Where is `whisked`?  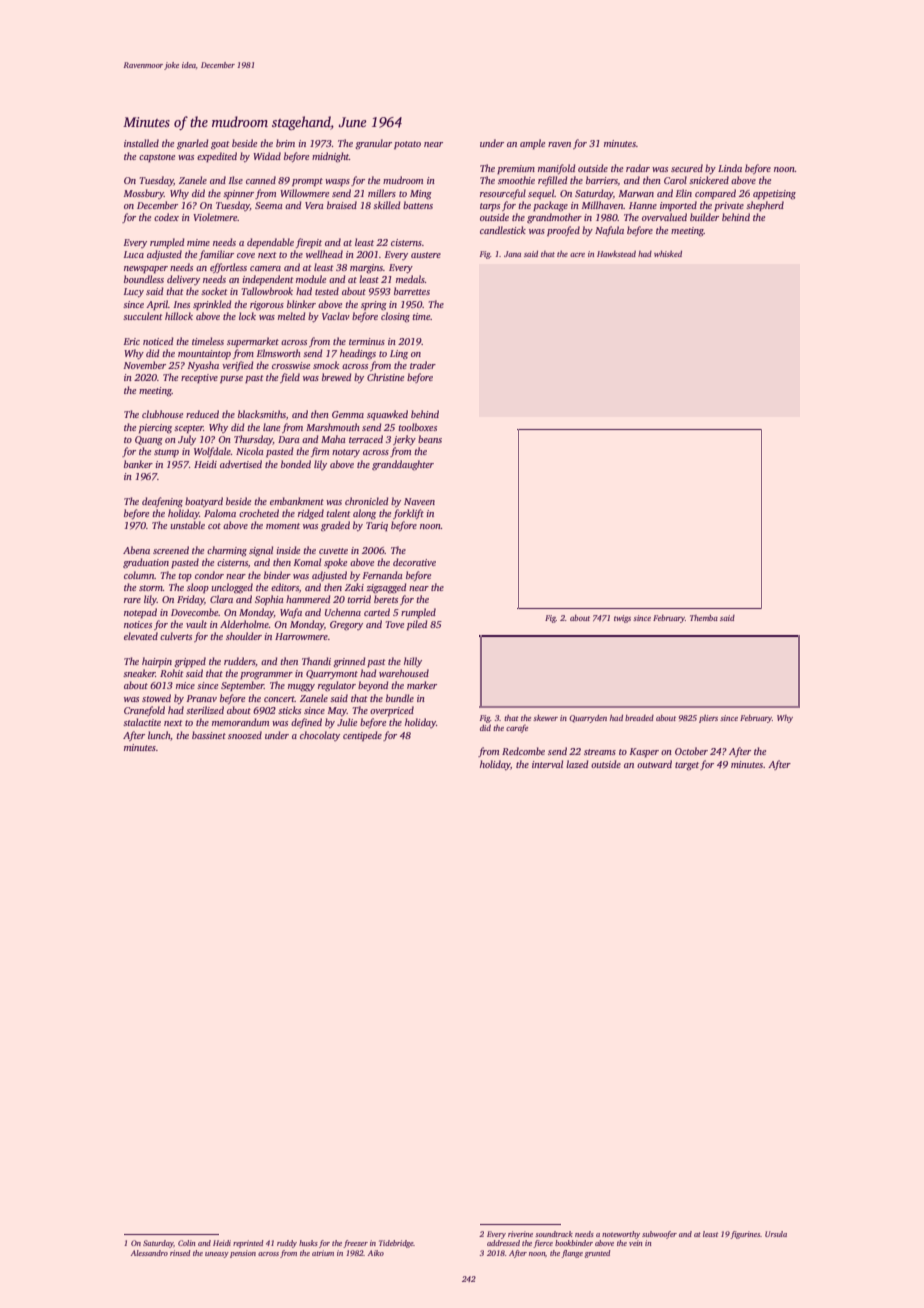 whisked is located at coordinates (668, 254).
